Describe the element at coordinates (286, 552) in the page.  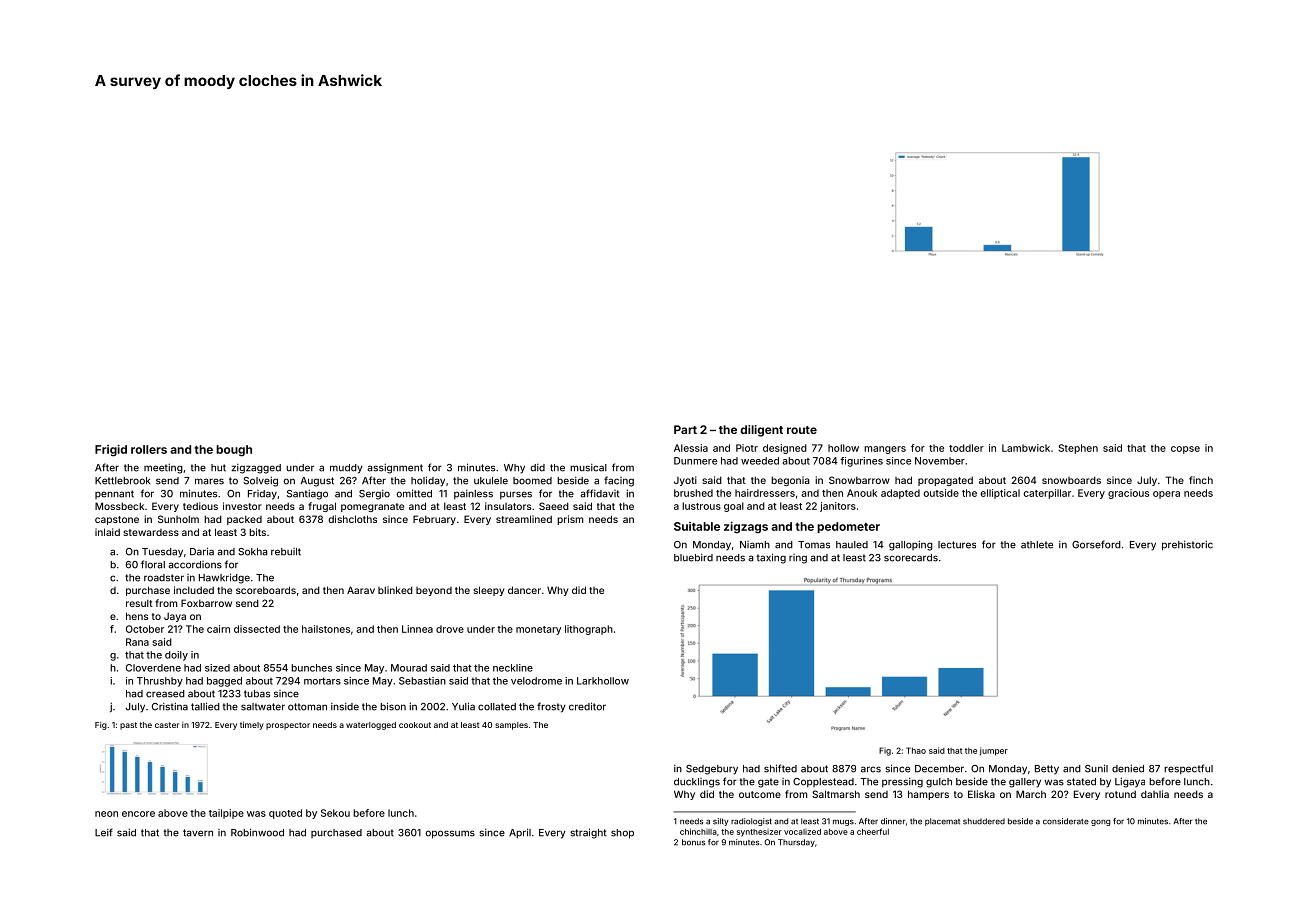
I see `rebuilt` at that location.
